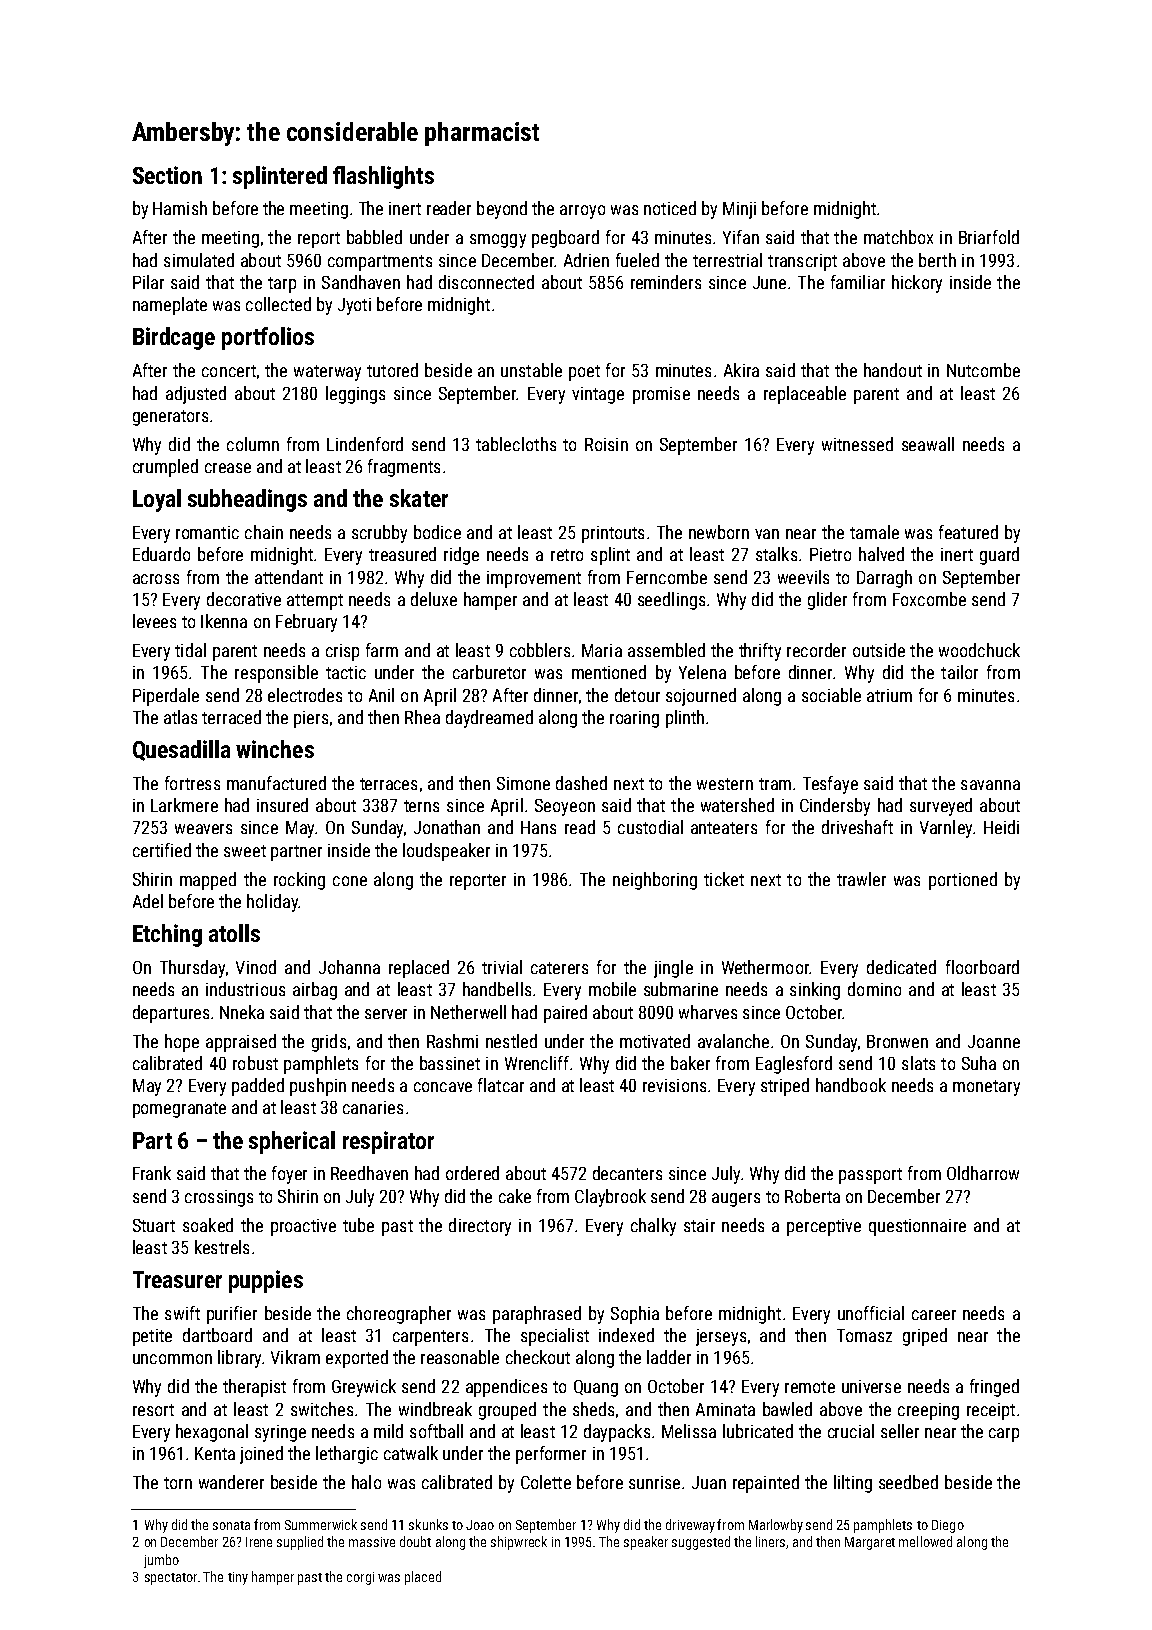 Image resolution: width=1152 pixels, height=1630 pixels. Describe the element at coordinates (282, 285) in the screenshot. I see `tarp` at that location.
